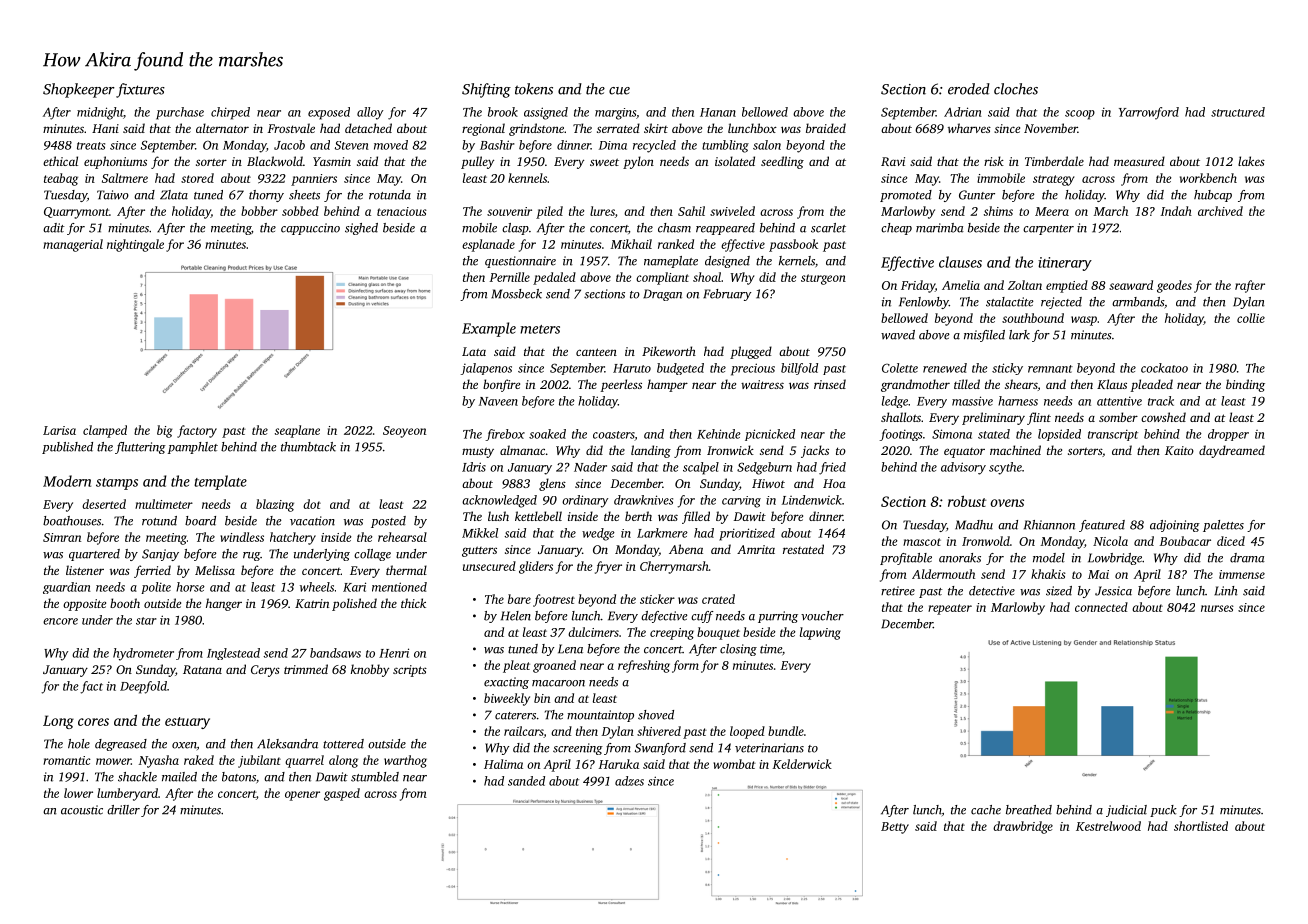 The height and width of the document is (924, 1308). What do you see at coordinates (135, 245) in the document?
I see `nightingale` at bounding box center [135, 245].
